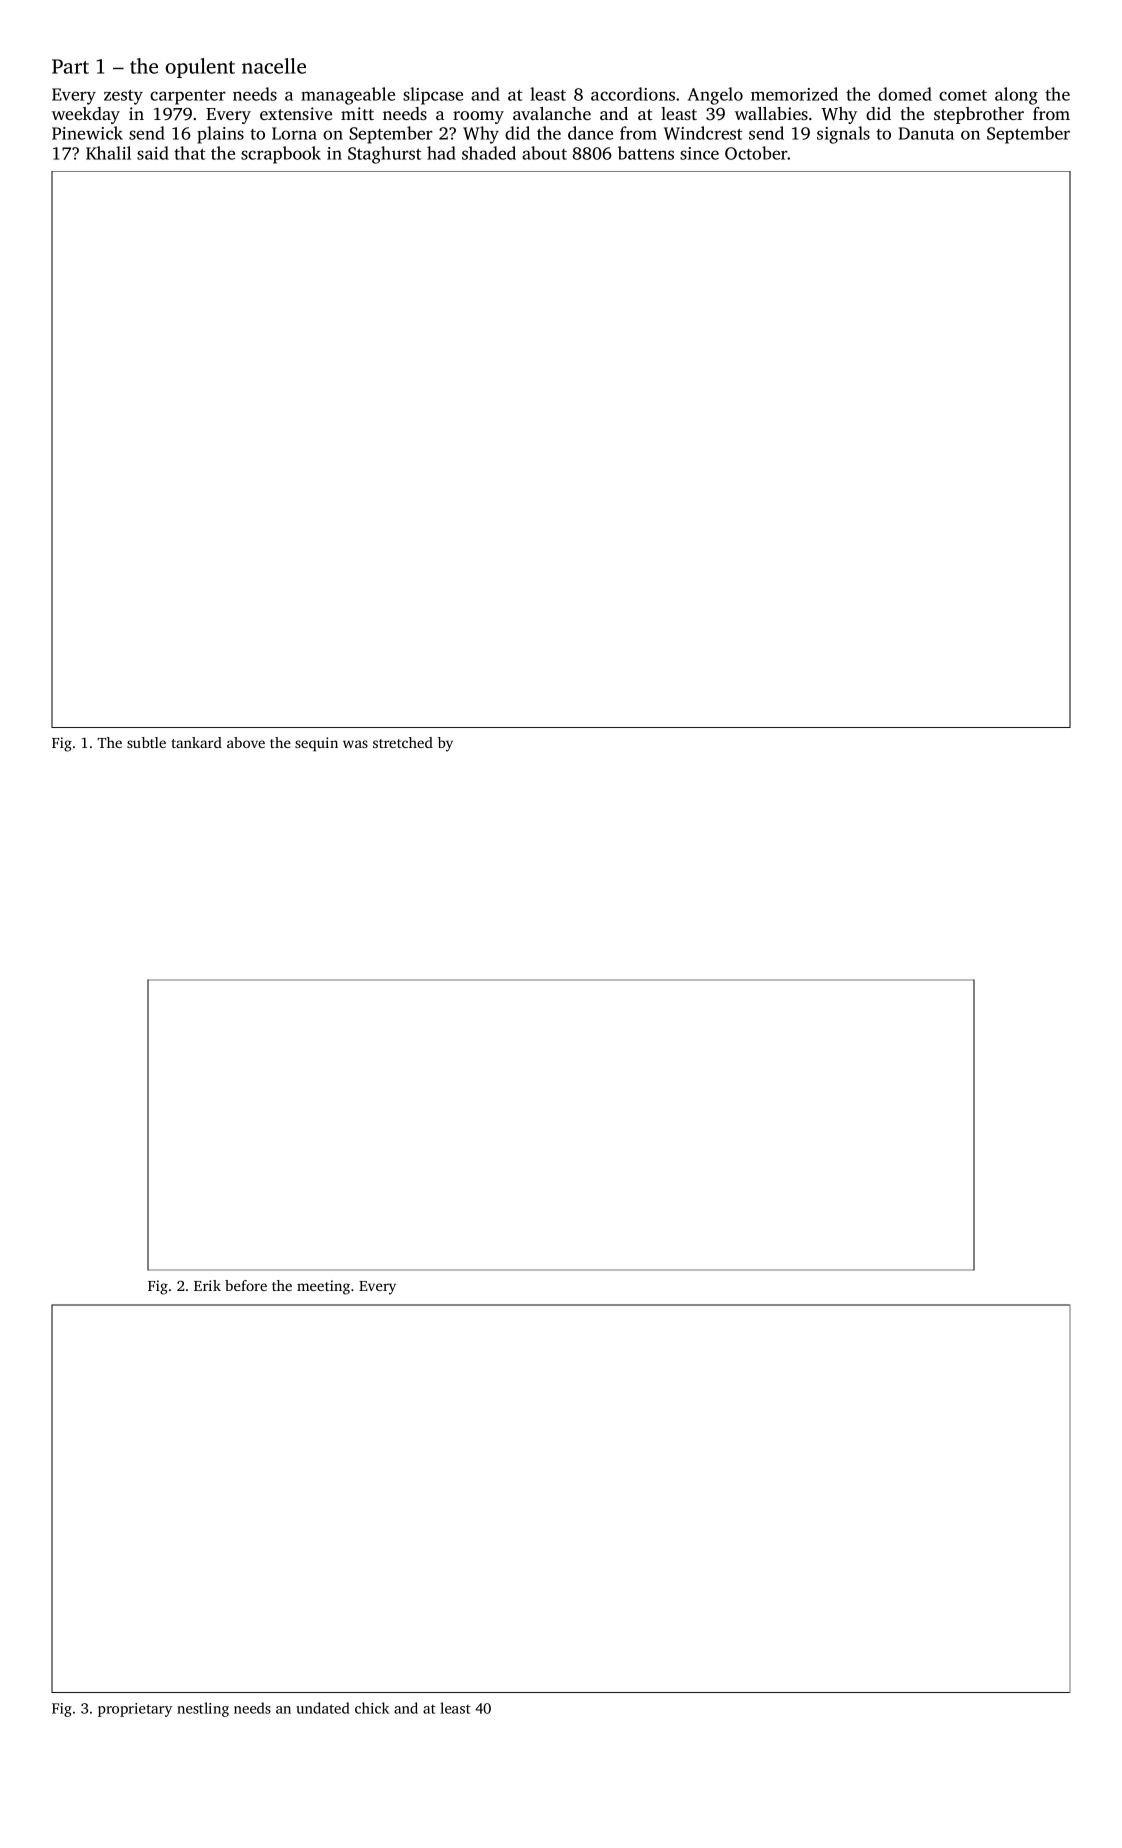 Image resolution: width=1122 pixels, height=1848 pixels. Describe the element at coordinates (281, 155) in the screenshot. I see `scrapbook` at that location.
